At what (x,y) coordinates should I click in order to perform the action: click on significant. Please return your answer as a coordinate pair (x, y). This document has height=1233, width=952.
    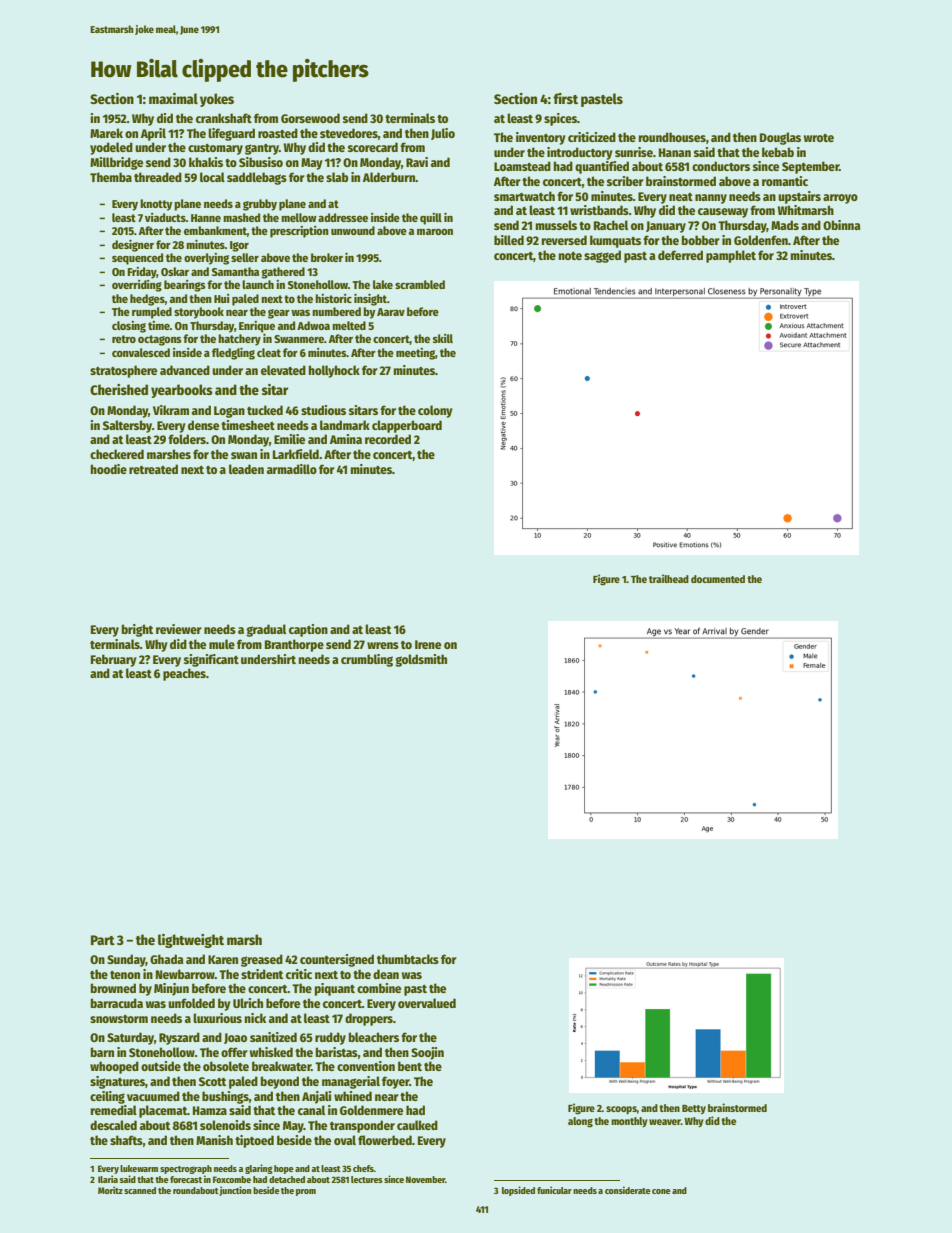
    Looking at the image, I should click on (211, 660).
